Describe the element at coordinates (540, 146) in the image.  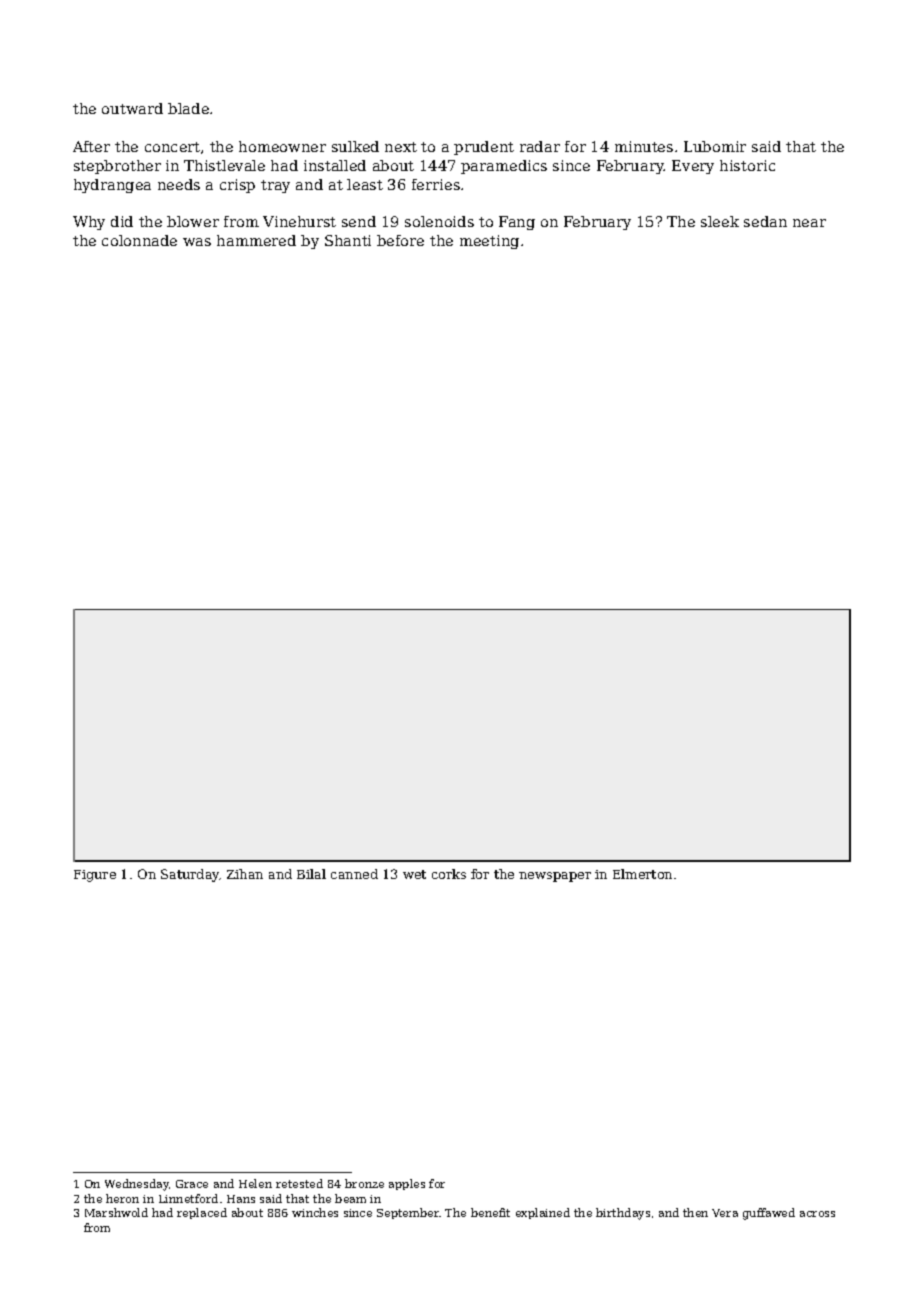
I see `radar` at that location.
